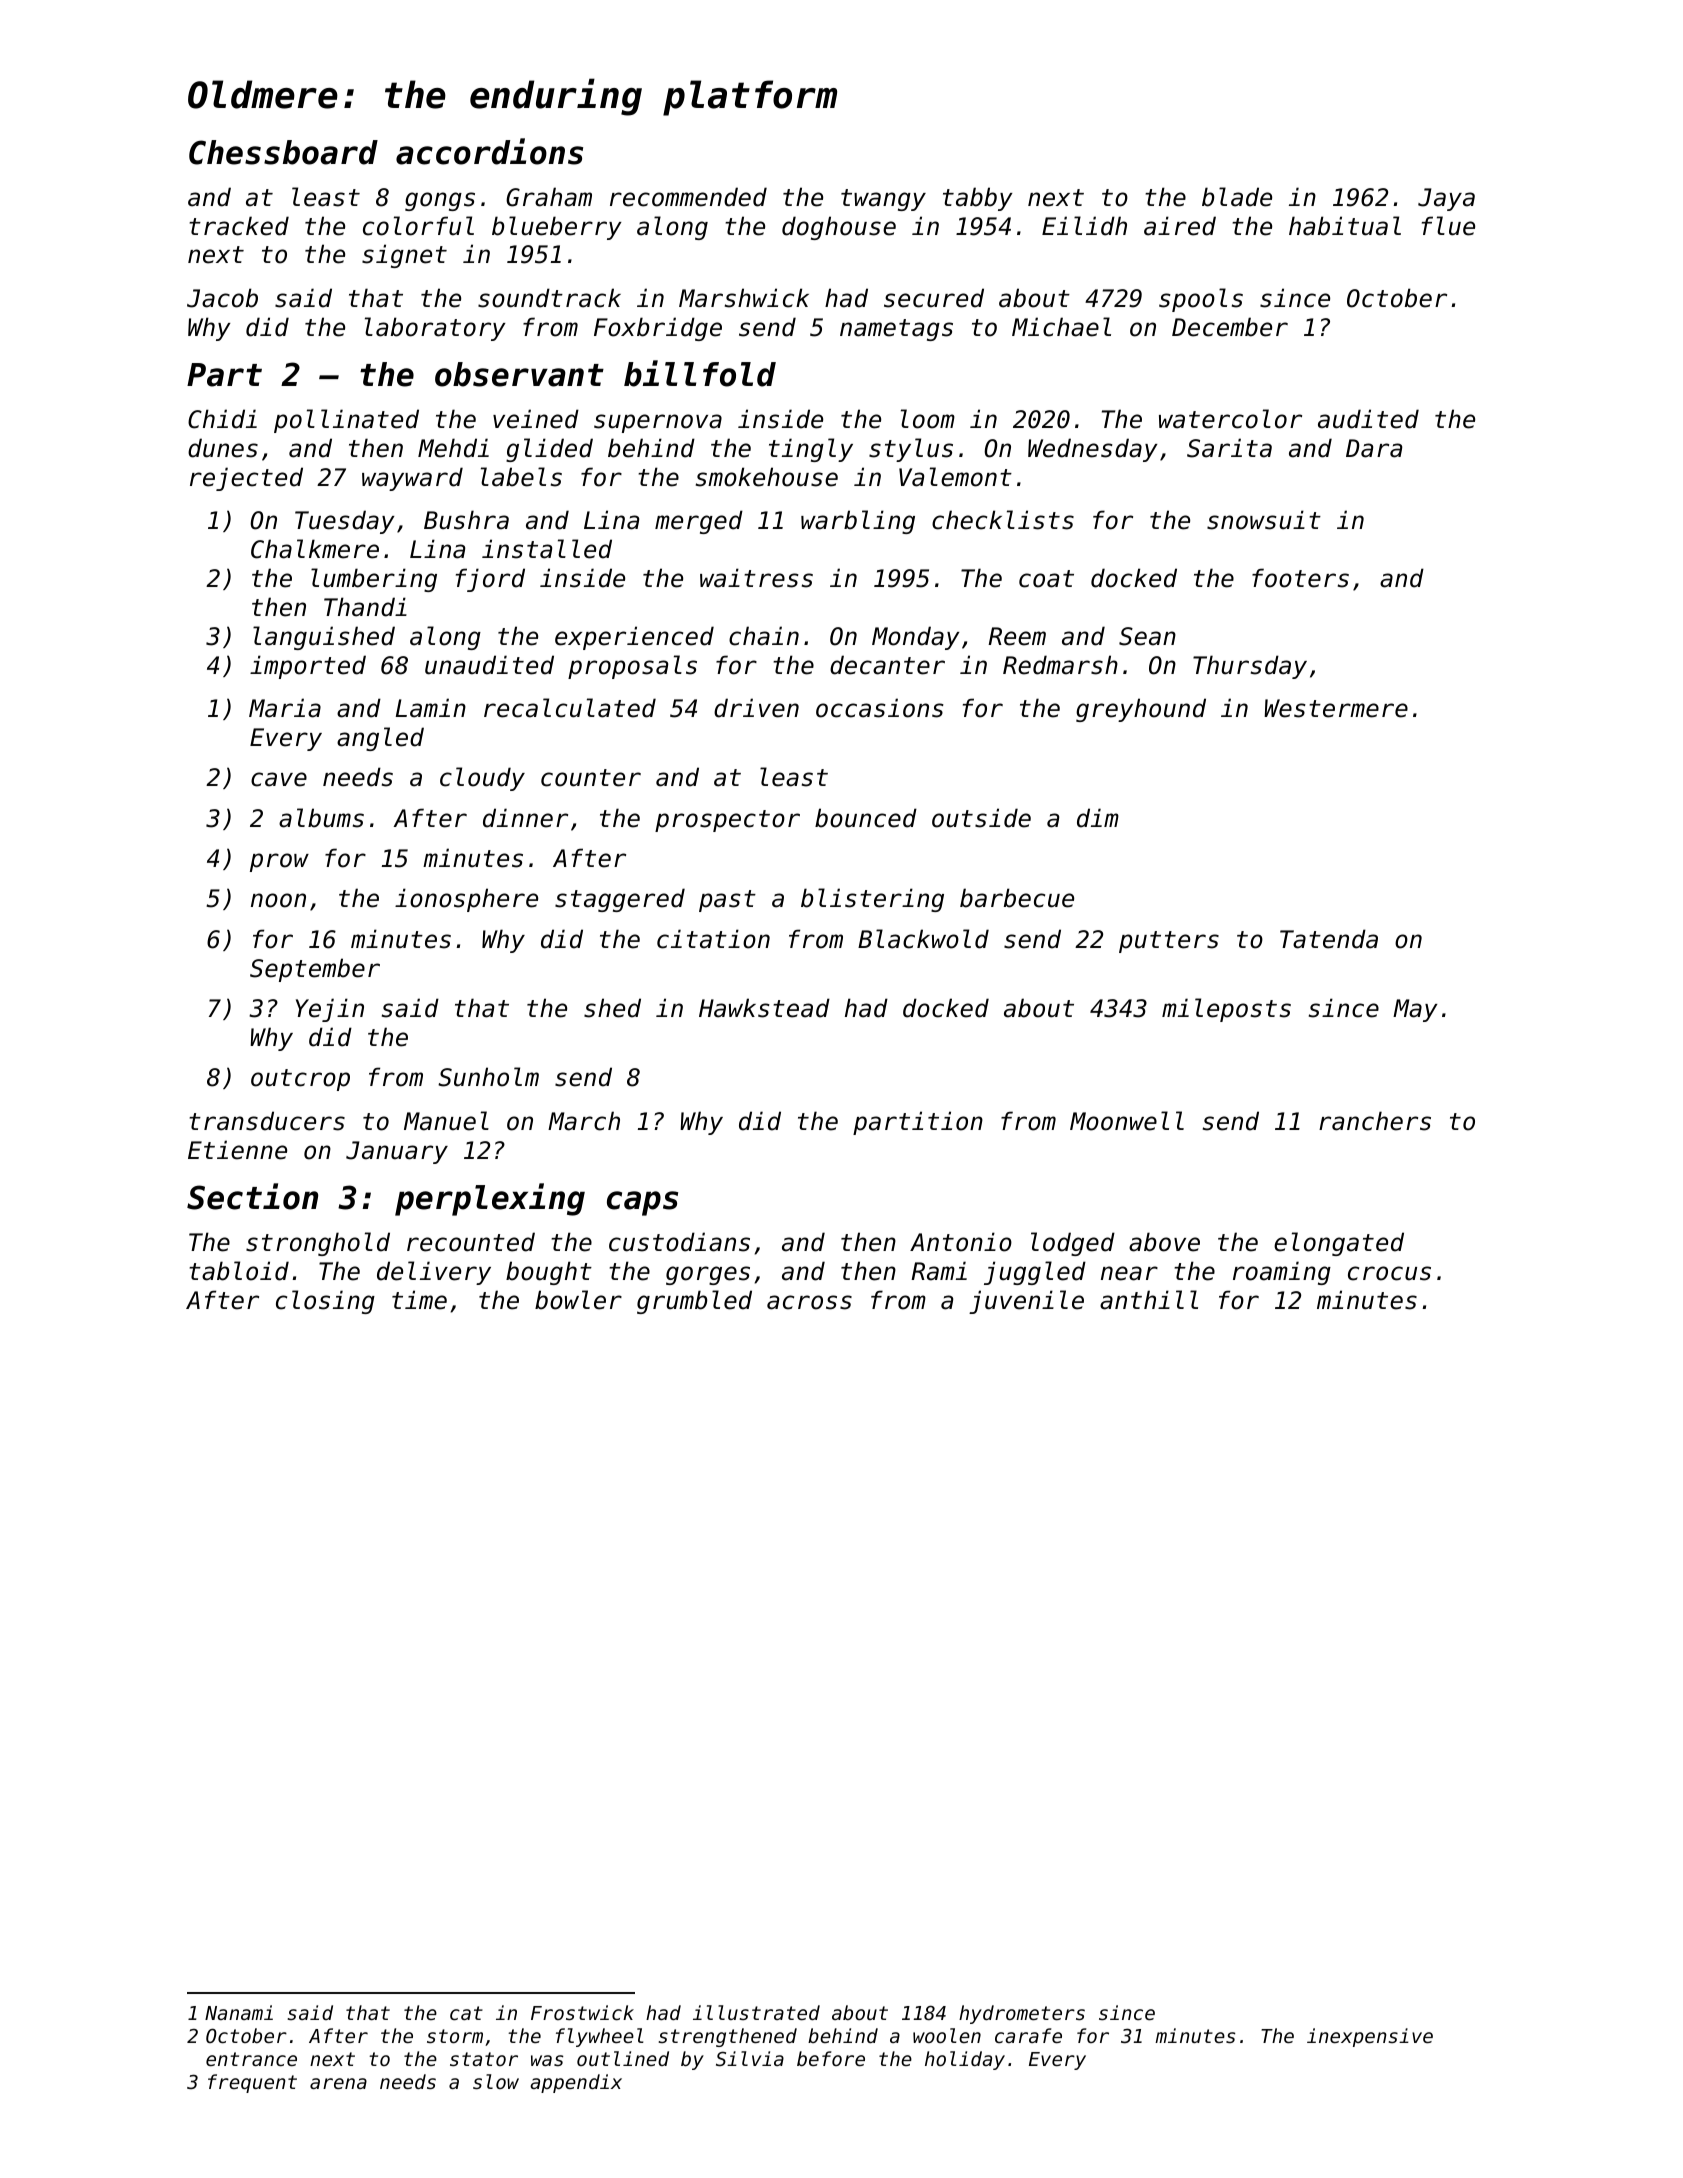 Image resolution: width=1683 pixels, height=2178 pixels. I want to click on tabloid, so click(239, 1271).
